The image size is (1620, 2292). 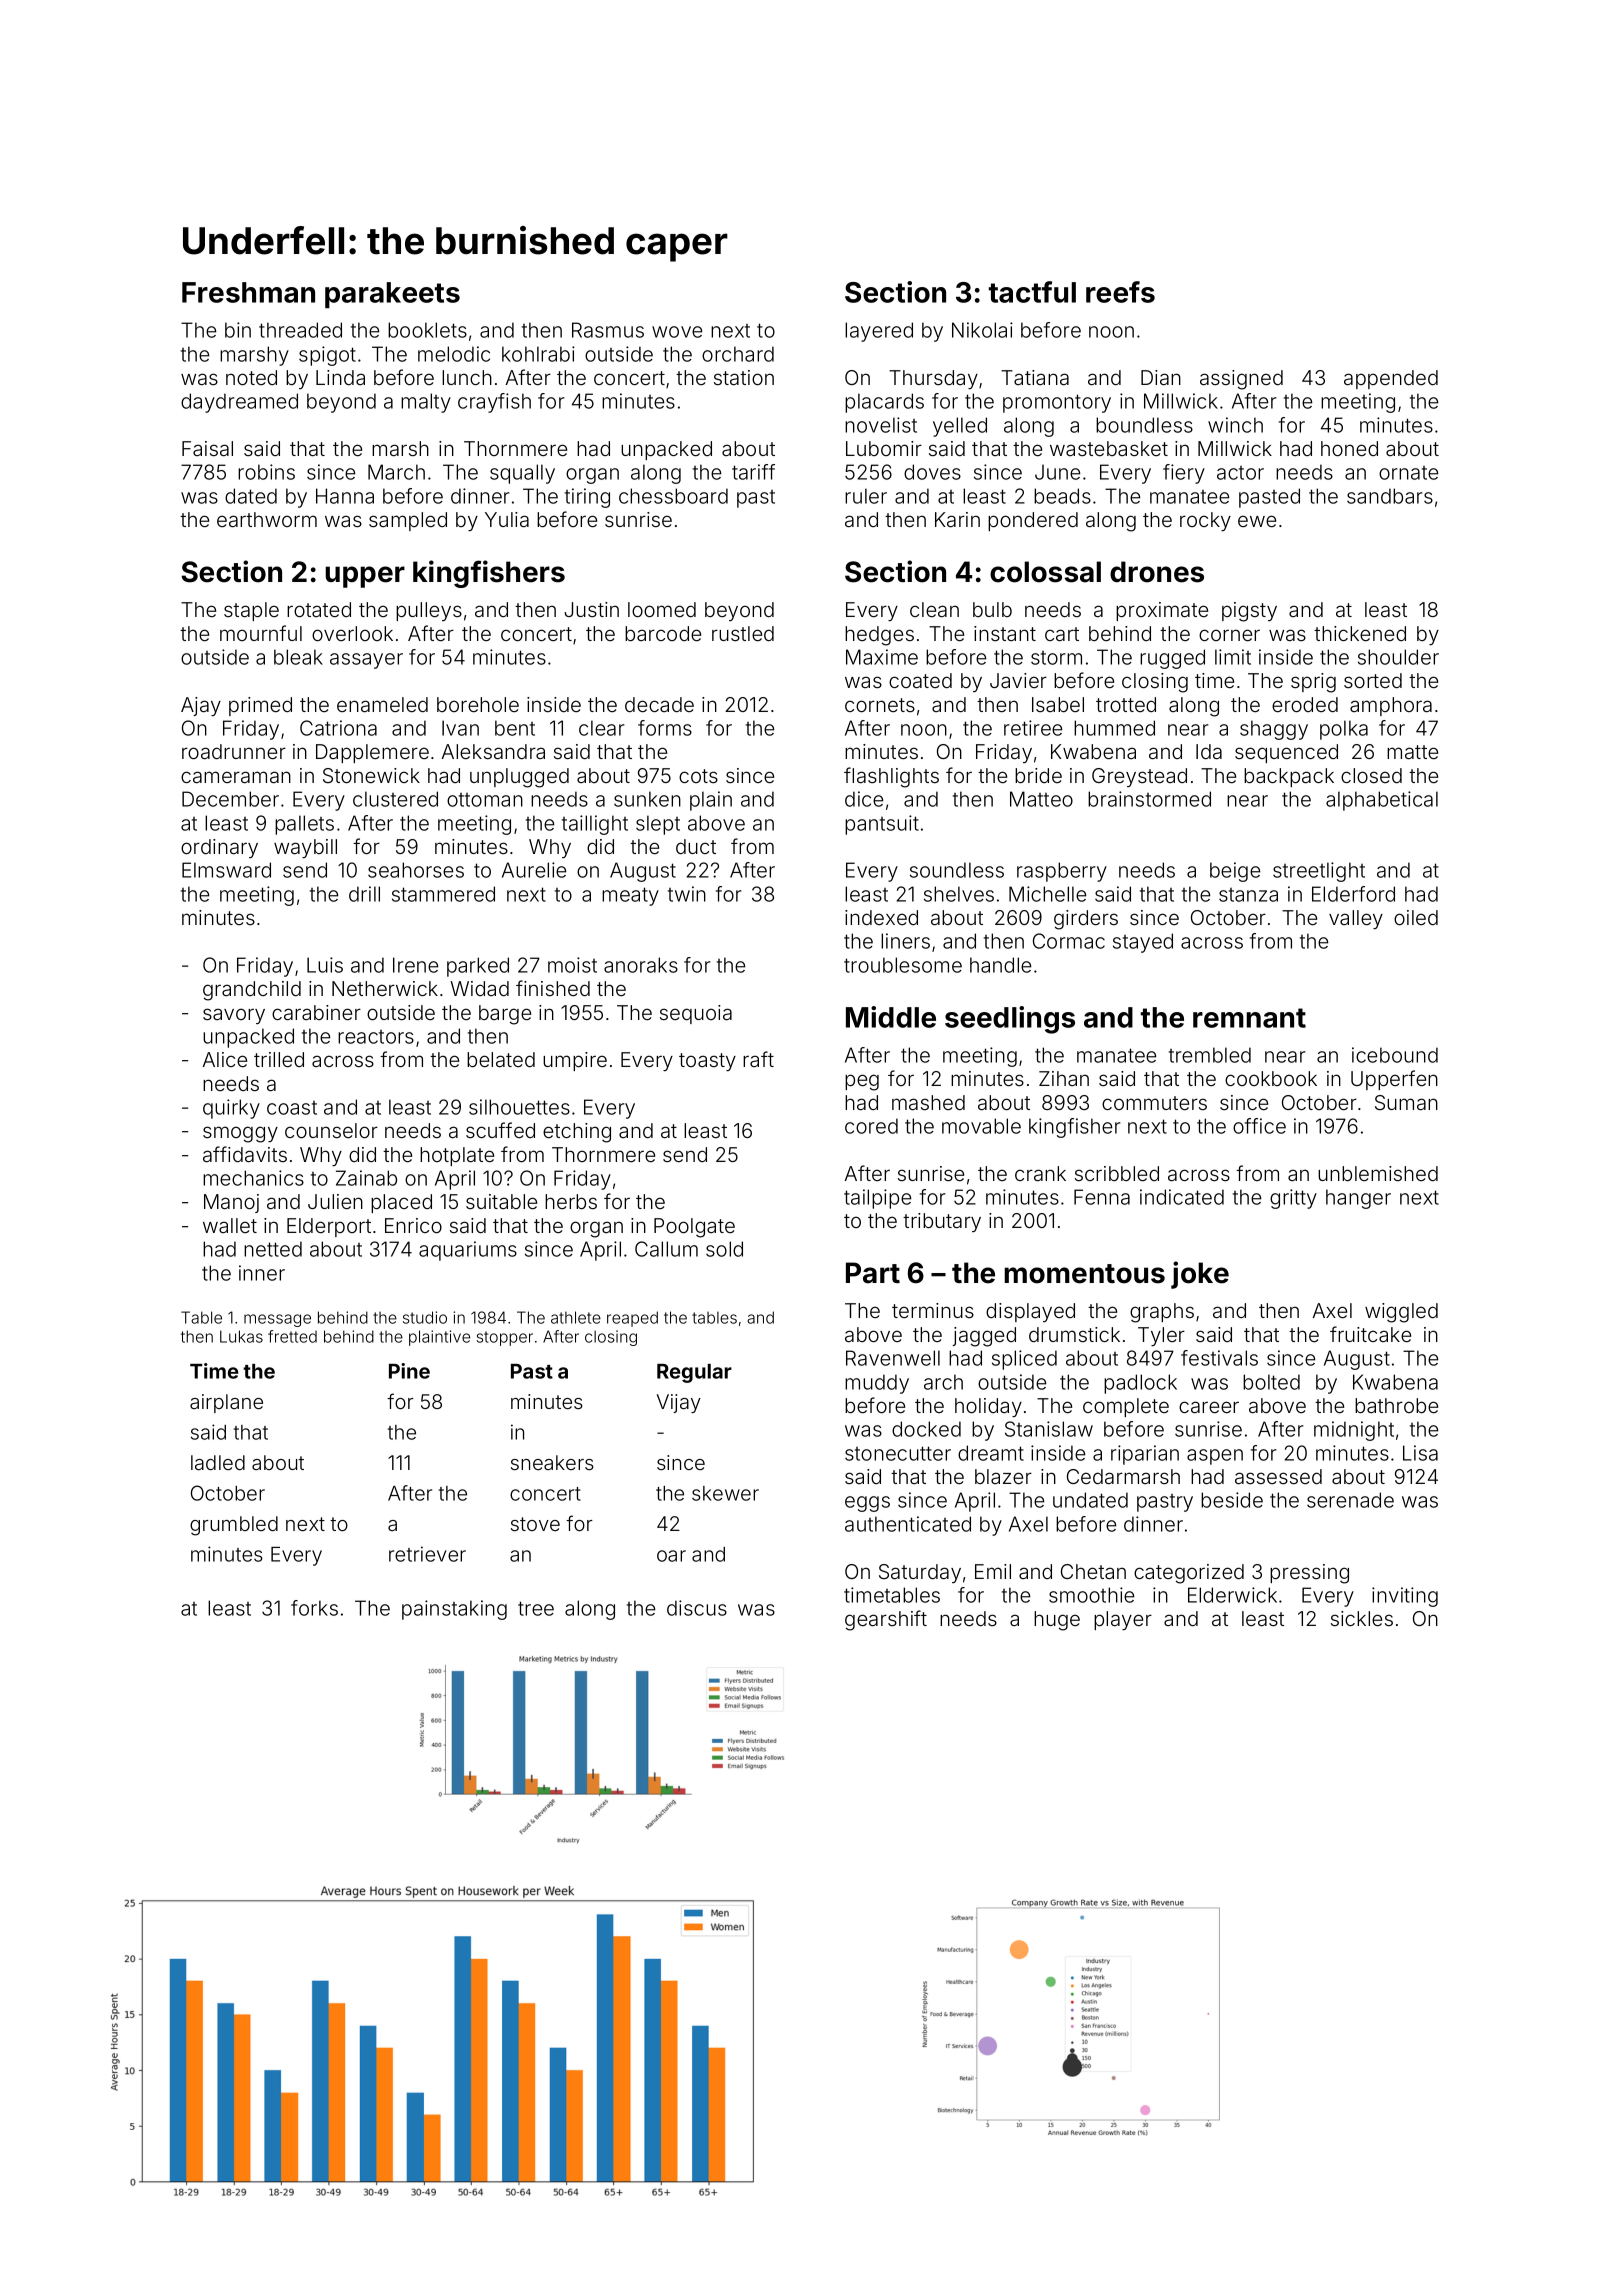 What do you see at coordinates (239, 403) in the page?
I see `daydreamed` at bounding box center [239, 403].
